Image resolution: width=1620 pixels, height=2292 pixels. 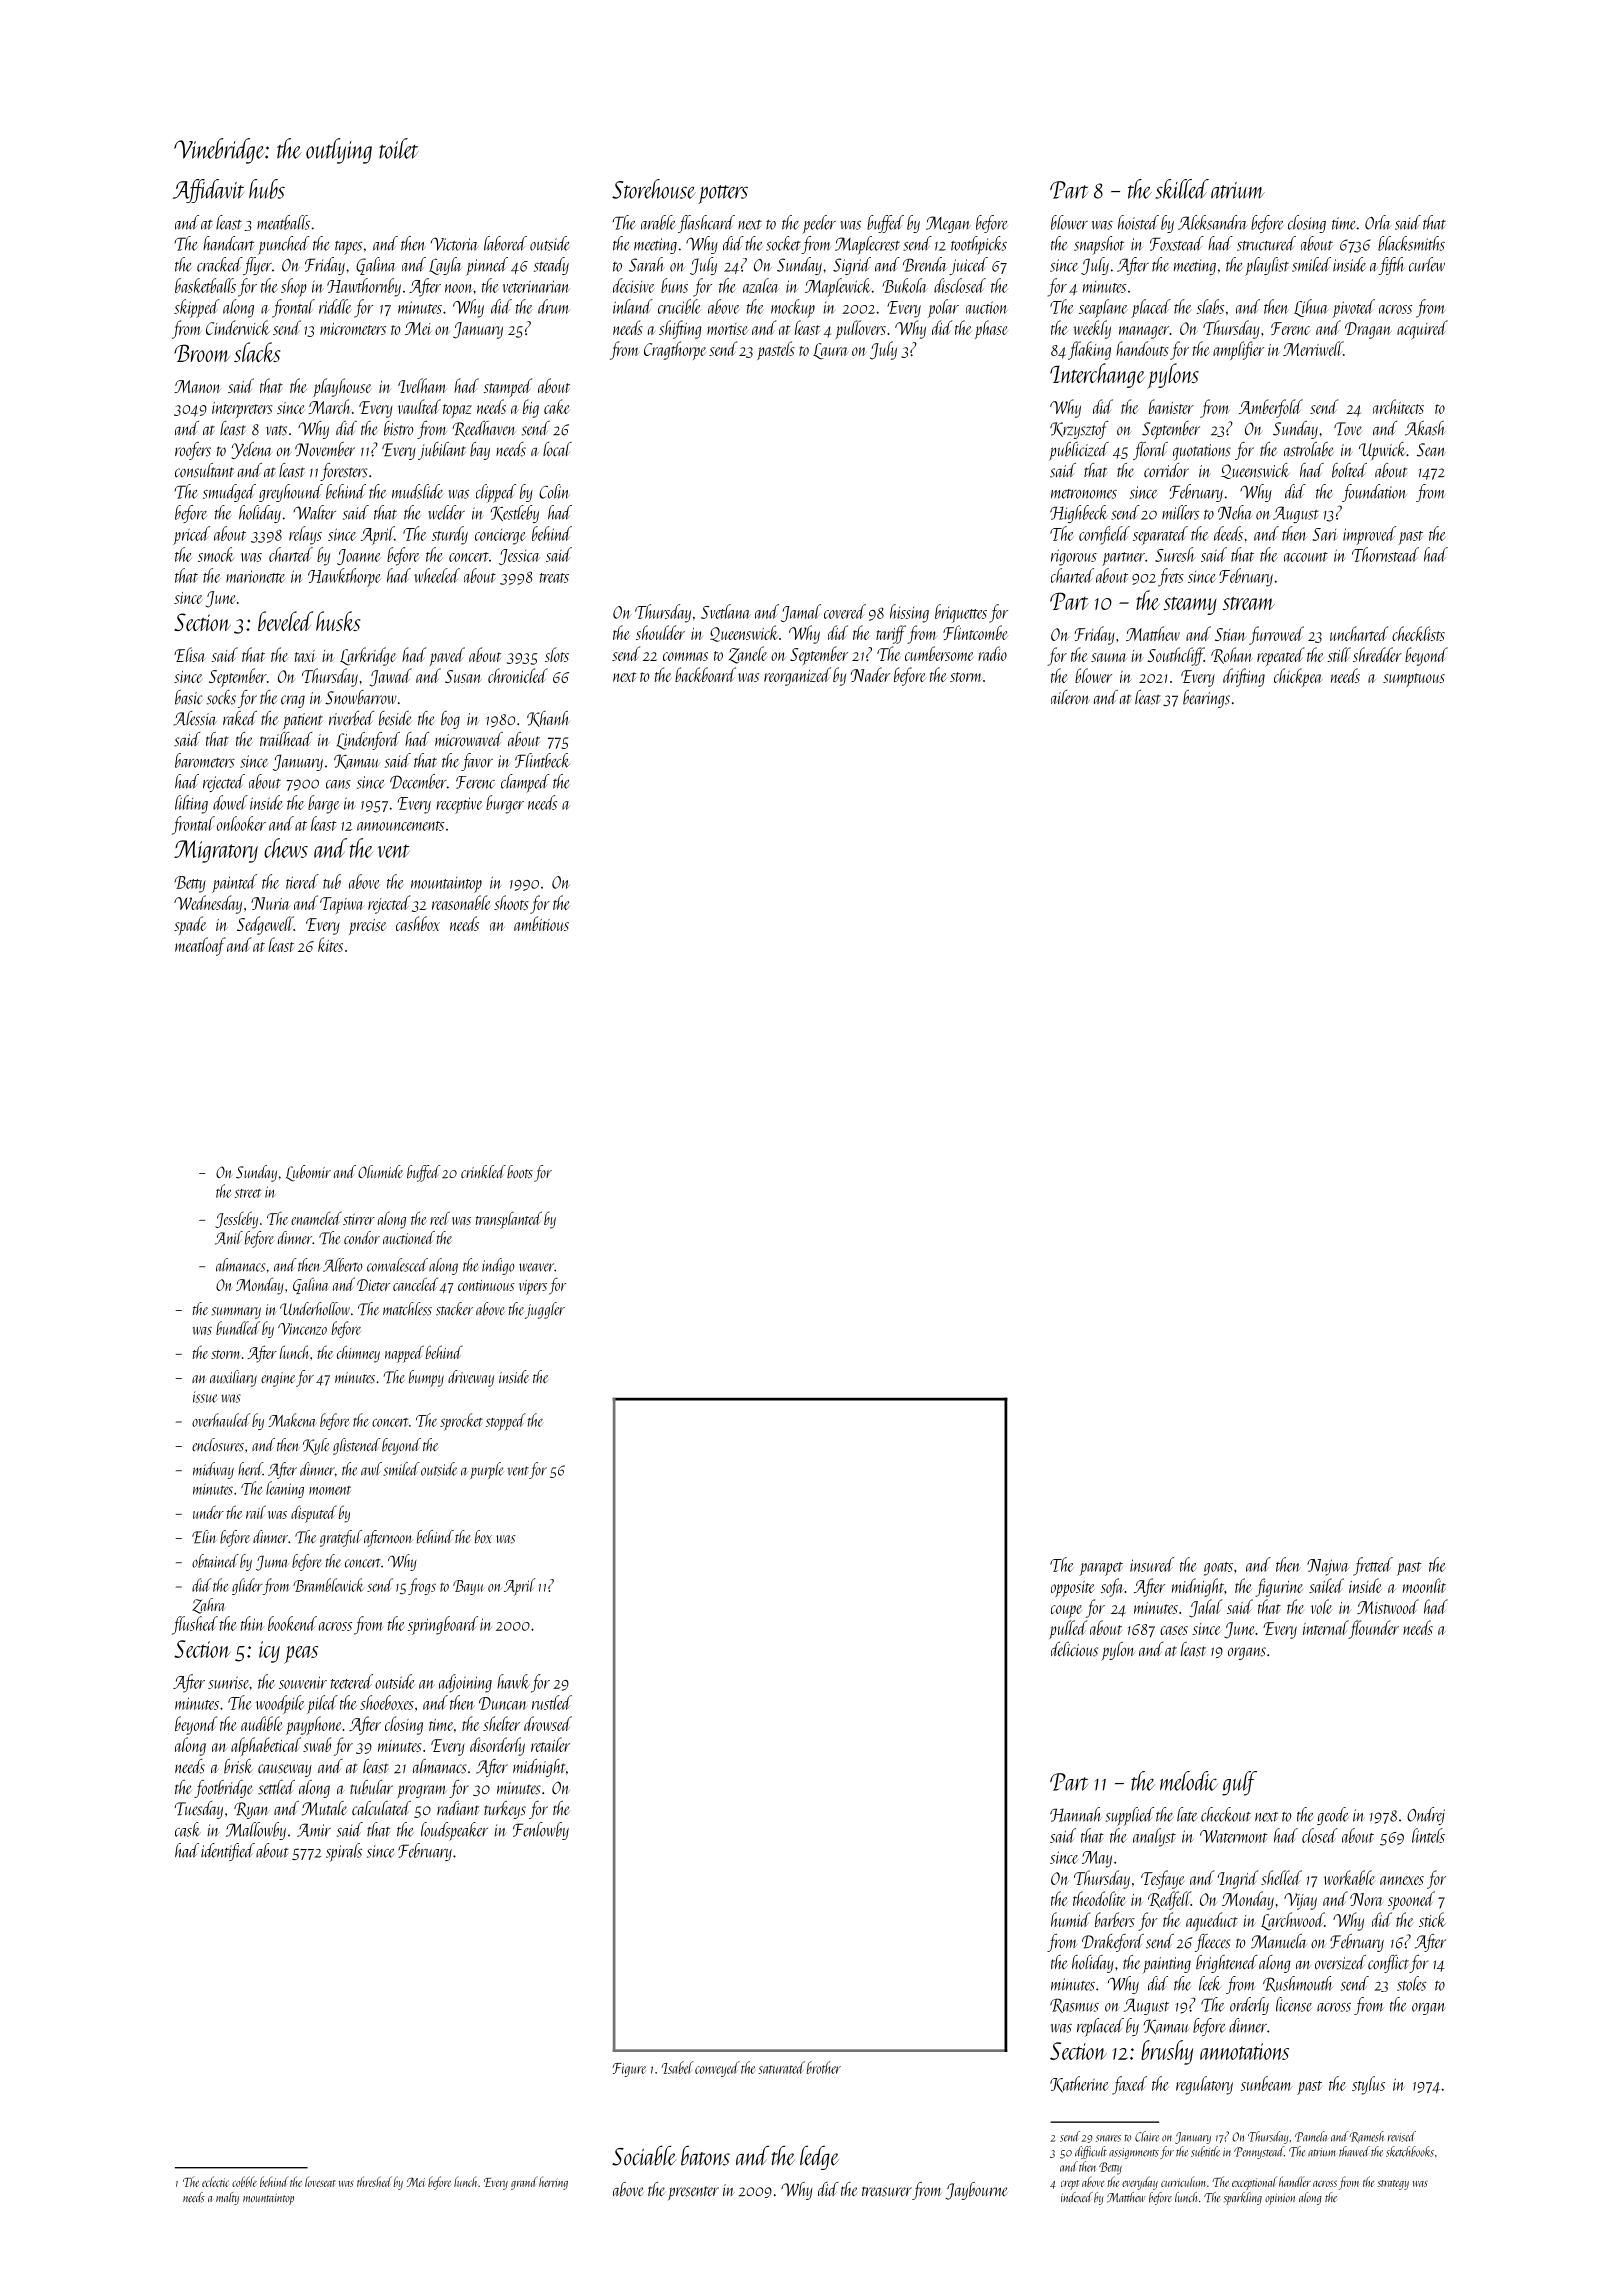 I want to click on vats, so click(x=276, y=431).
